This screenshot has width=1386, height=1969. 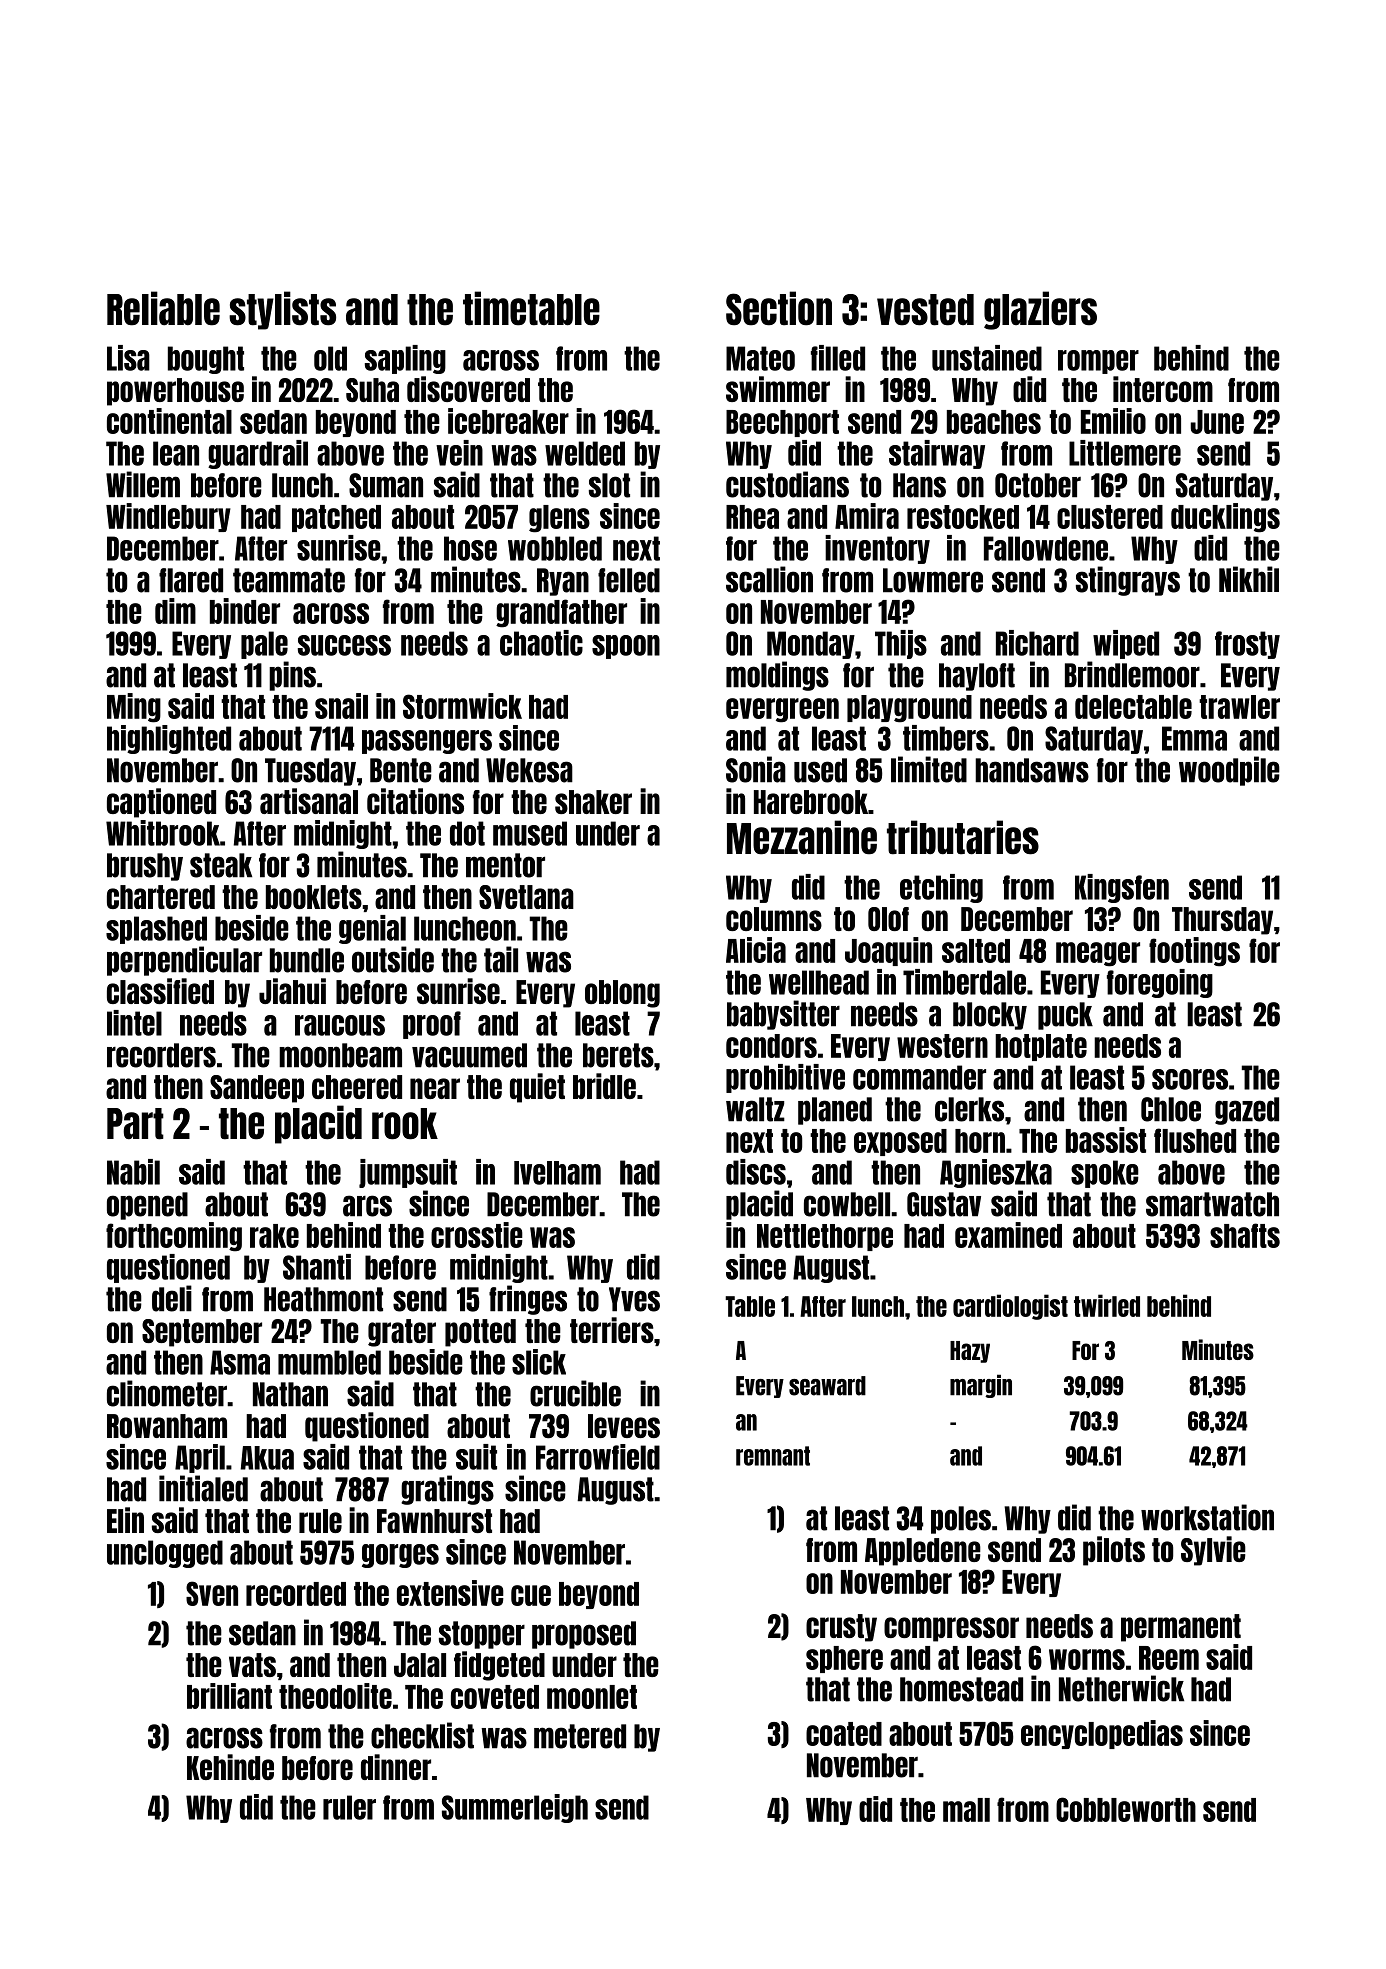 I want to click on Reliable, so click(x=163, y=308).
